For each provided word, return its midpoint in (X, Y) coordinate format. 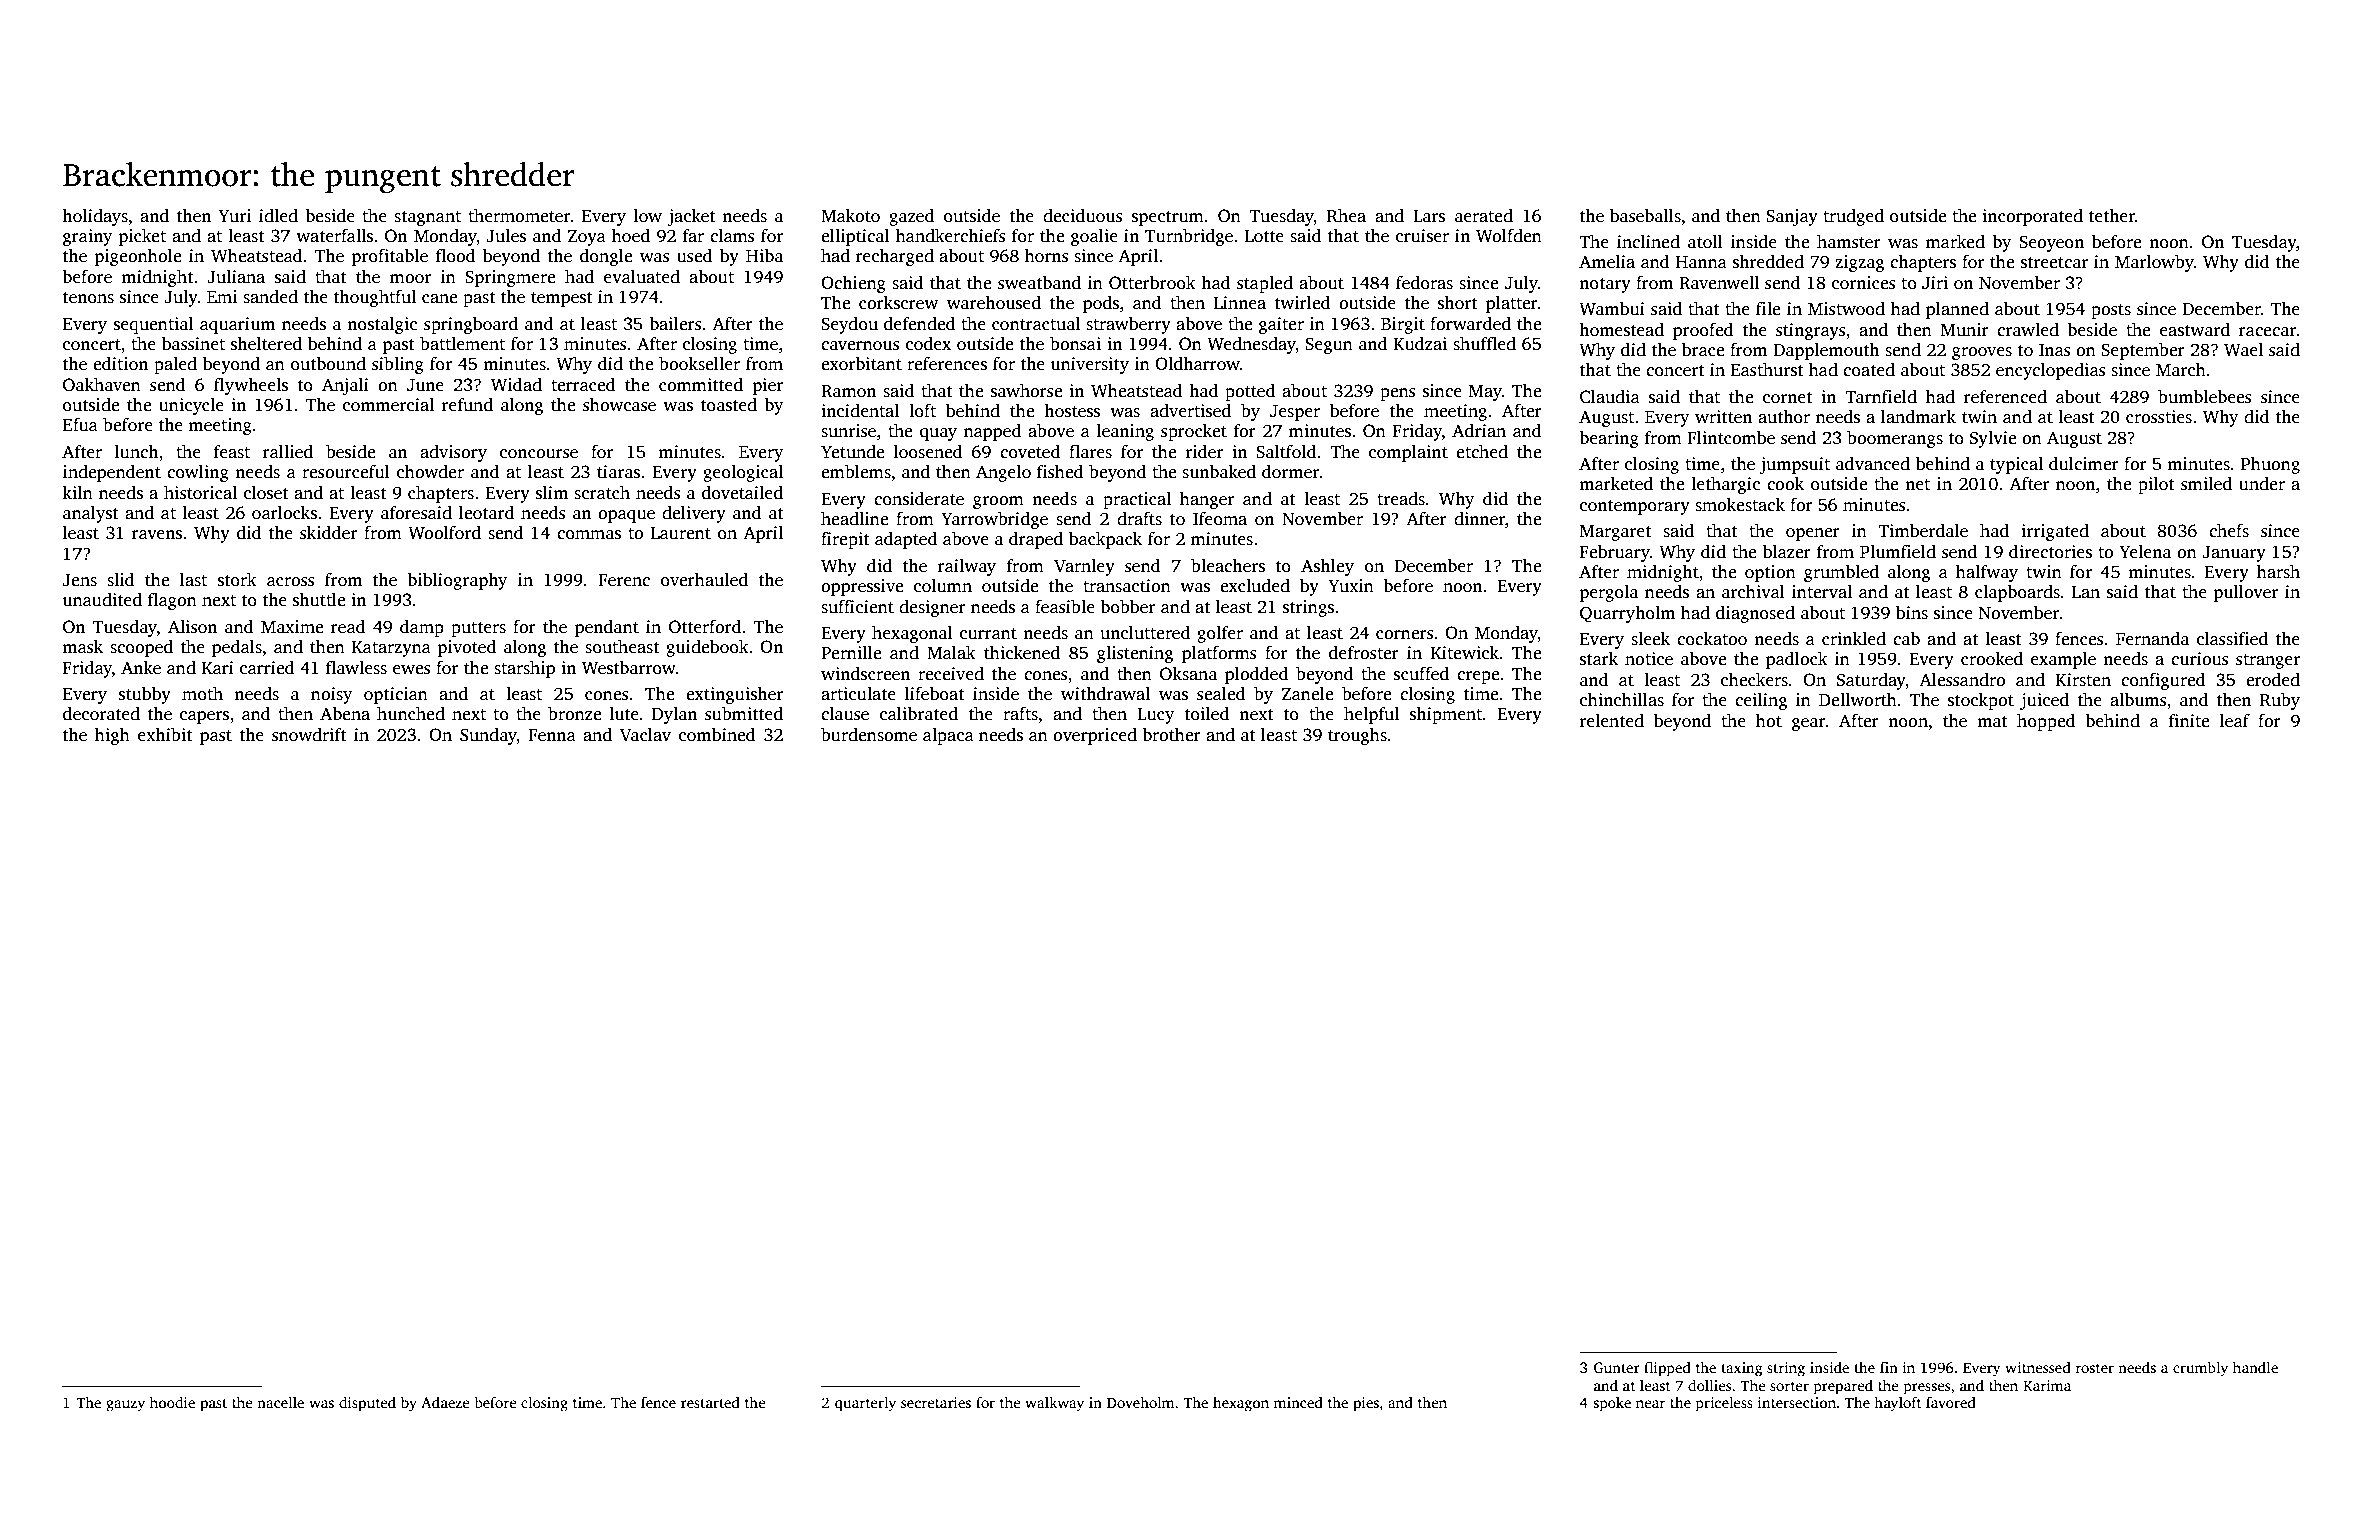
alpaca (948, 736)
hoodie (172, 1402)
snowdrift (309, 735)
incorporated (2032, 217)
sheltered (266, 344)
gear (1809, 724)
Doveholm (1140, 1402)
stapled (1265, 284)
